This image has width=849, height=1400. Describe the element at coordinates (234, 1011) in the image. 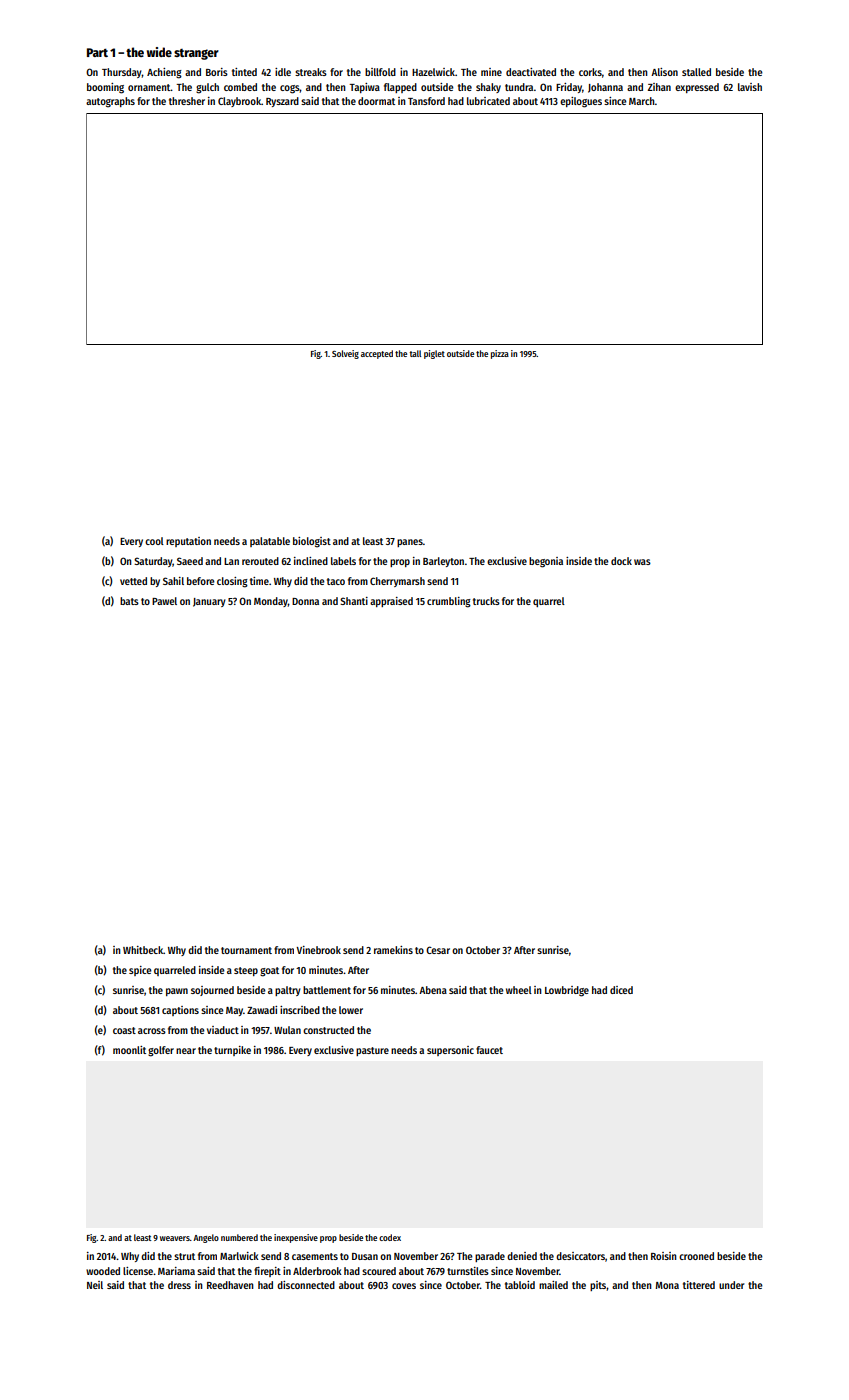

I see `May` at that location.
